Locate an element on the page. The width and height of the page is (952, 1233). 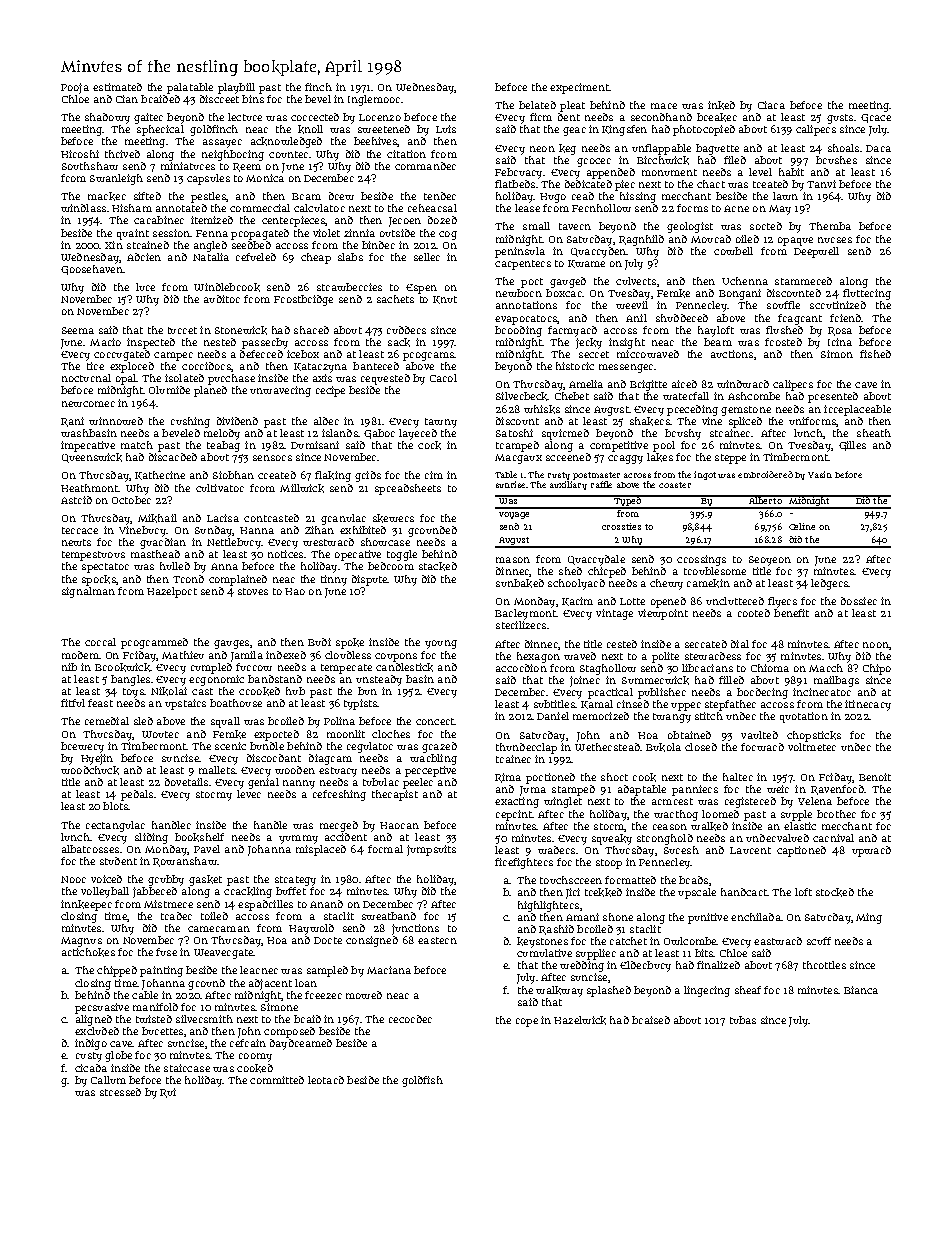
Pooja is located at coordinates (75, 88).
